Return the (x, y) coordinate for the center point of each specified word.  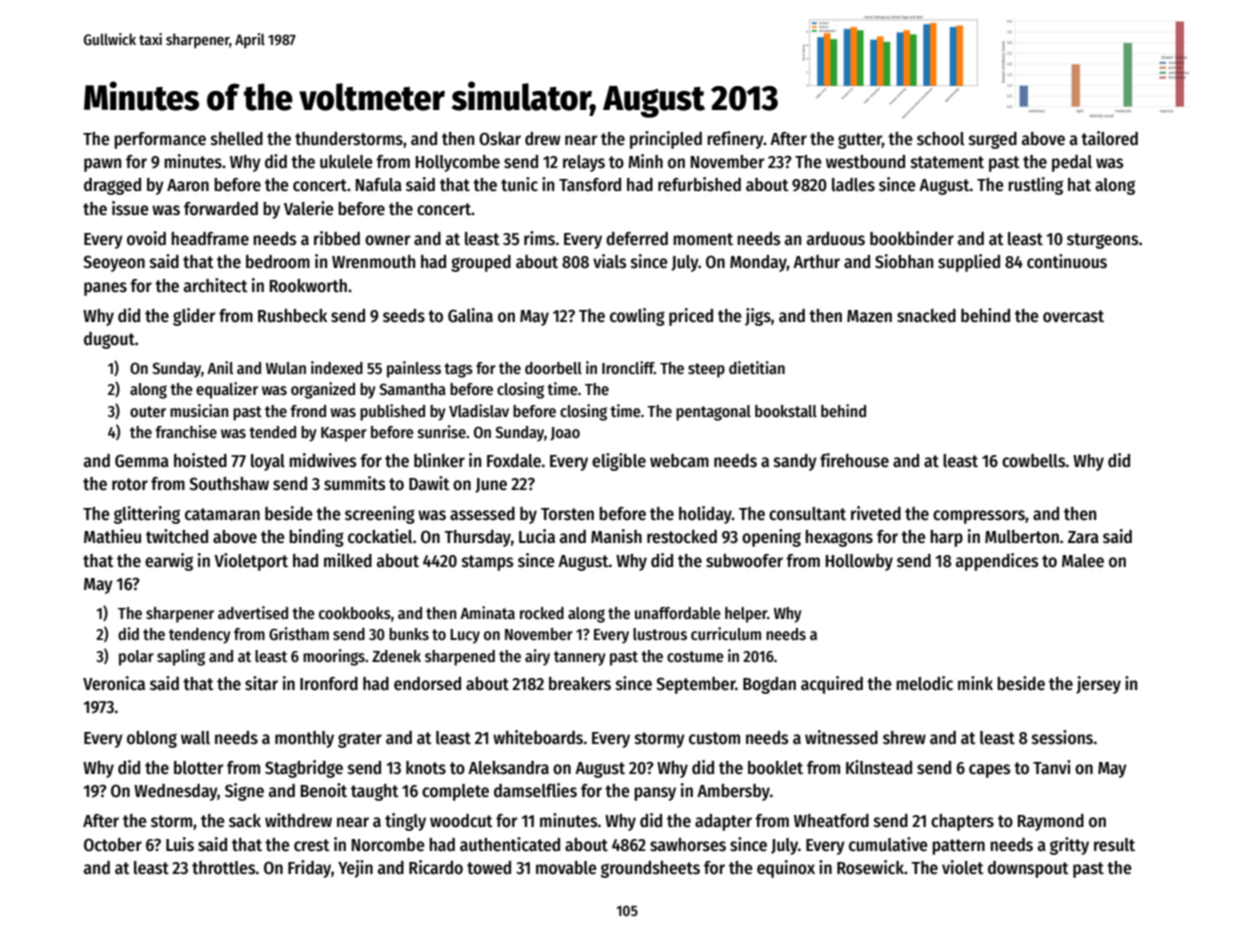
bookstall (786, 411)
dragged (112, 186)
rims (539, 238)
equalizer (227, 390)
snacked (926, 316)
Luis (180, 844)
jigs (758, 317)
